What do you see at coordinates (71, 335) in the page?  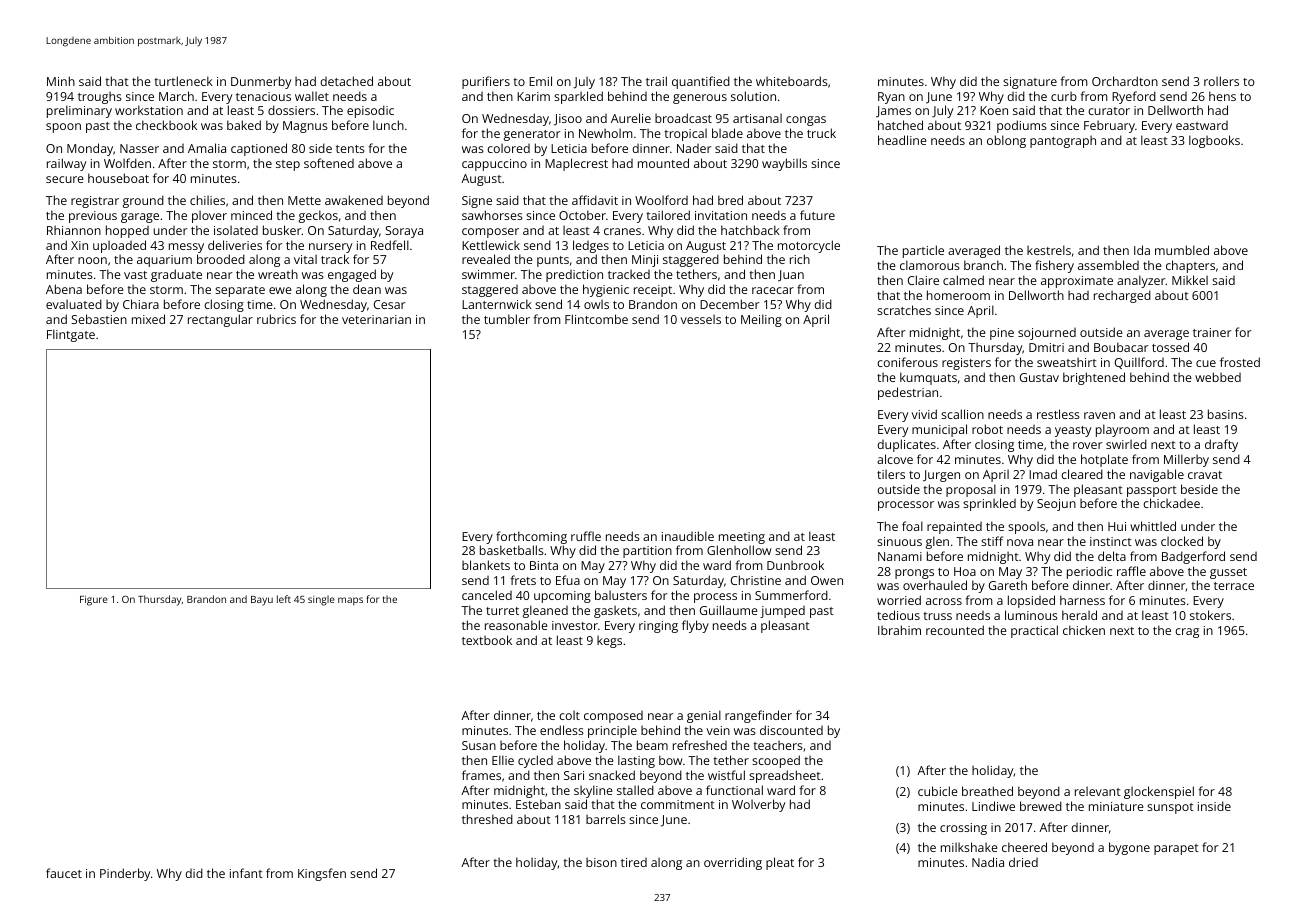 I see `Flintgate` at bounding box center [71, 335].
